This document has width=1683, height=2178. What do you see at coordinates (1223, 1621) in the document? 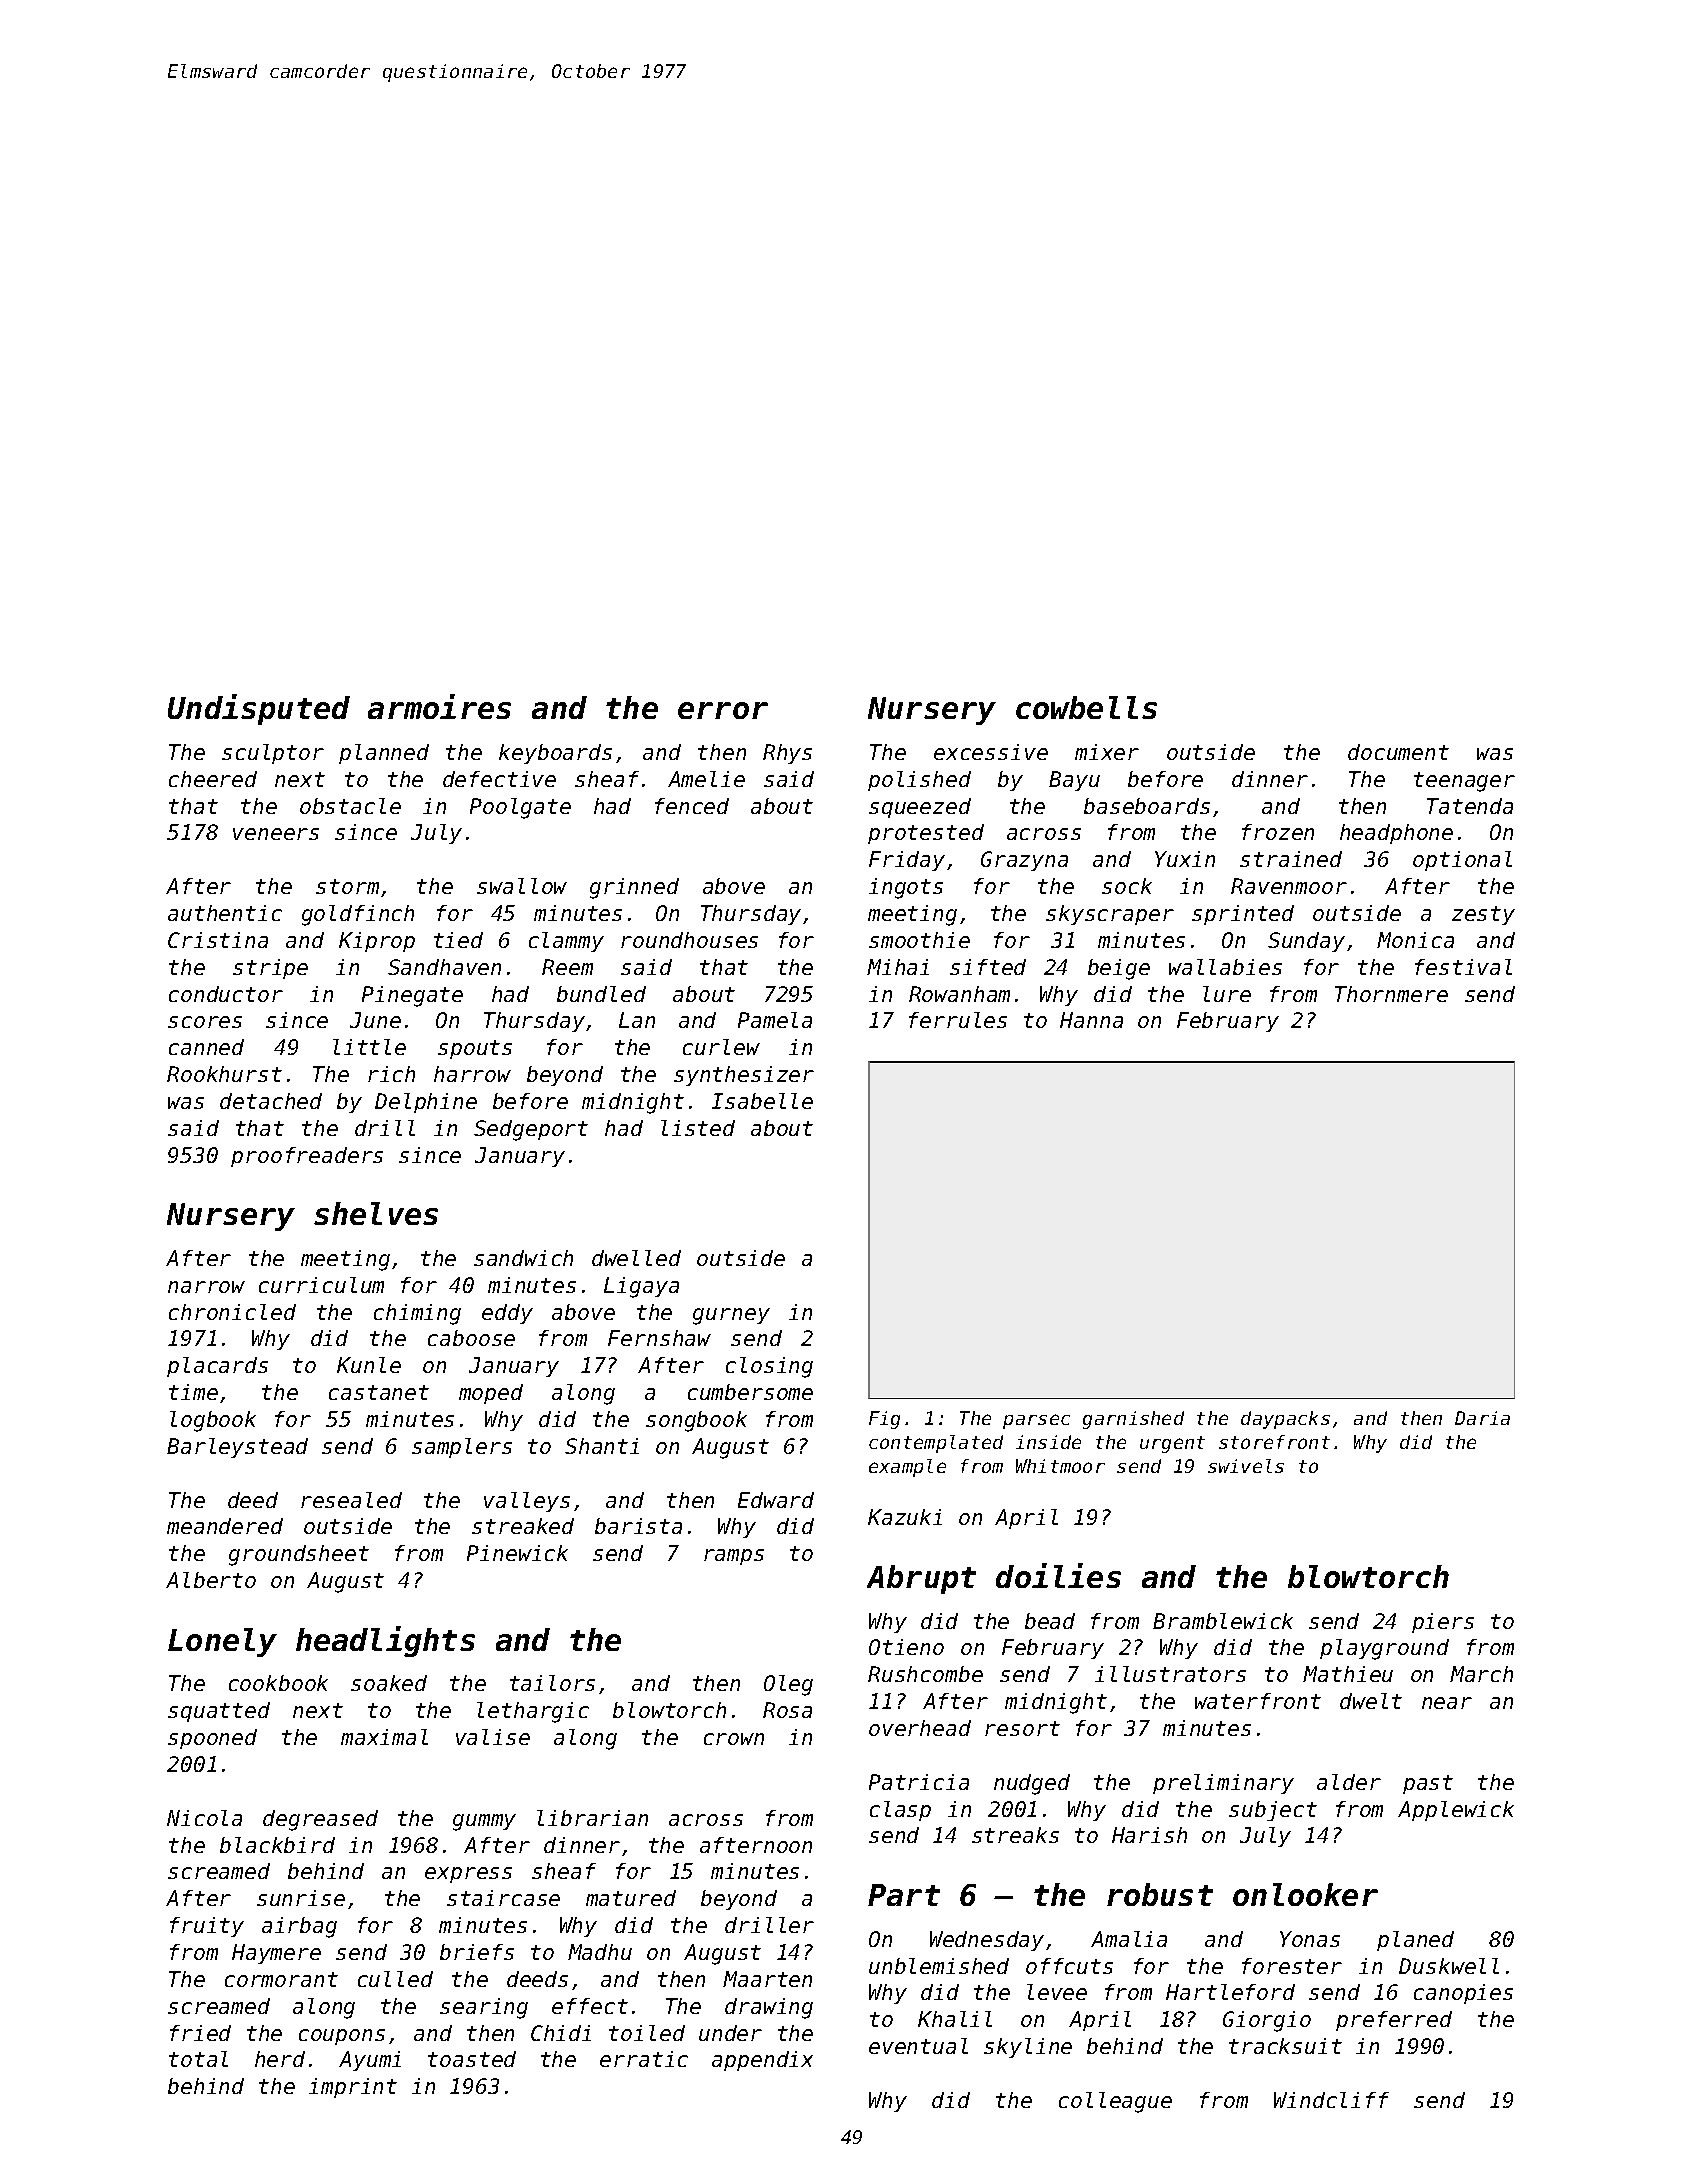
I see `Bramblewick` at bounding box center [1223, 1621].
